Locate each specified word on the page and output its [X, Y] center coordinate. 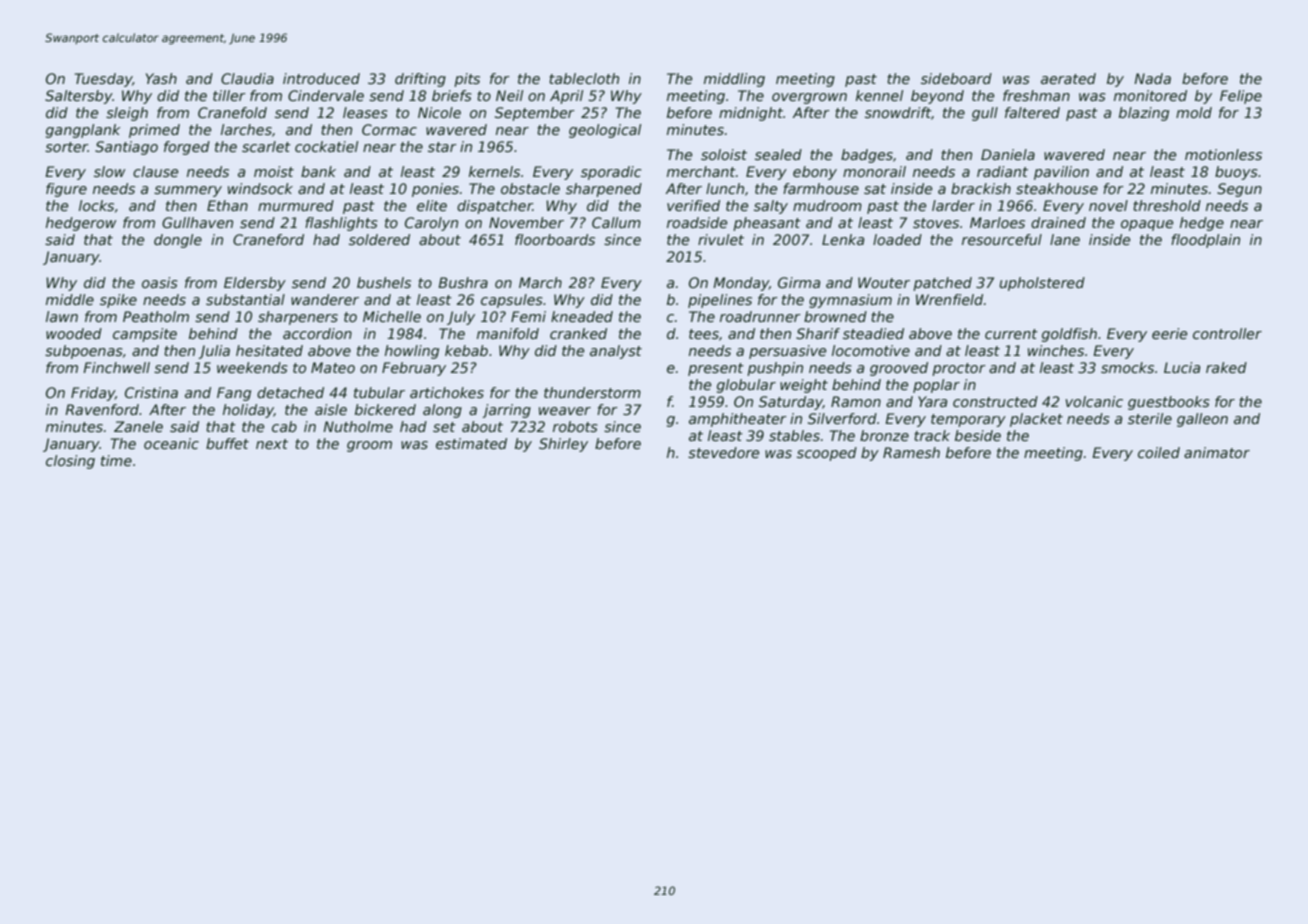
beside [978, 435]
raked [1226, 367]
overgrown [809, 98]
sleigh [127, 114]
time [116, 460]
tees [704, 334]
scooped [827, 454]
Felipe [1241, 97]
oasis [160, 282]
